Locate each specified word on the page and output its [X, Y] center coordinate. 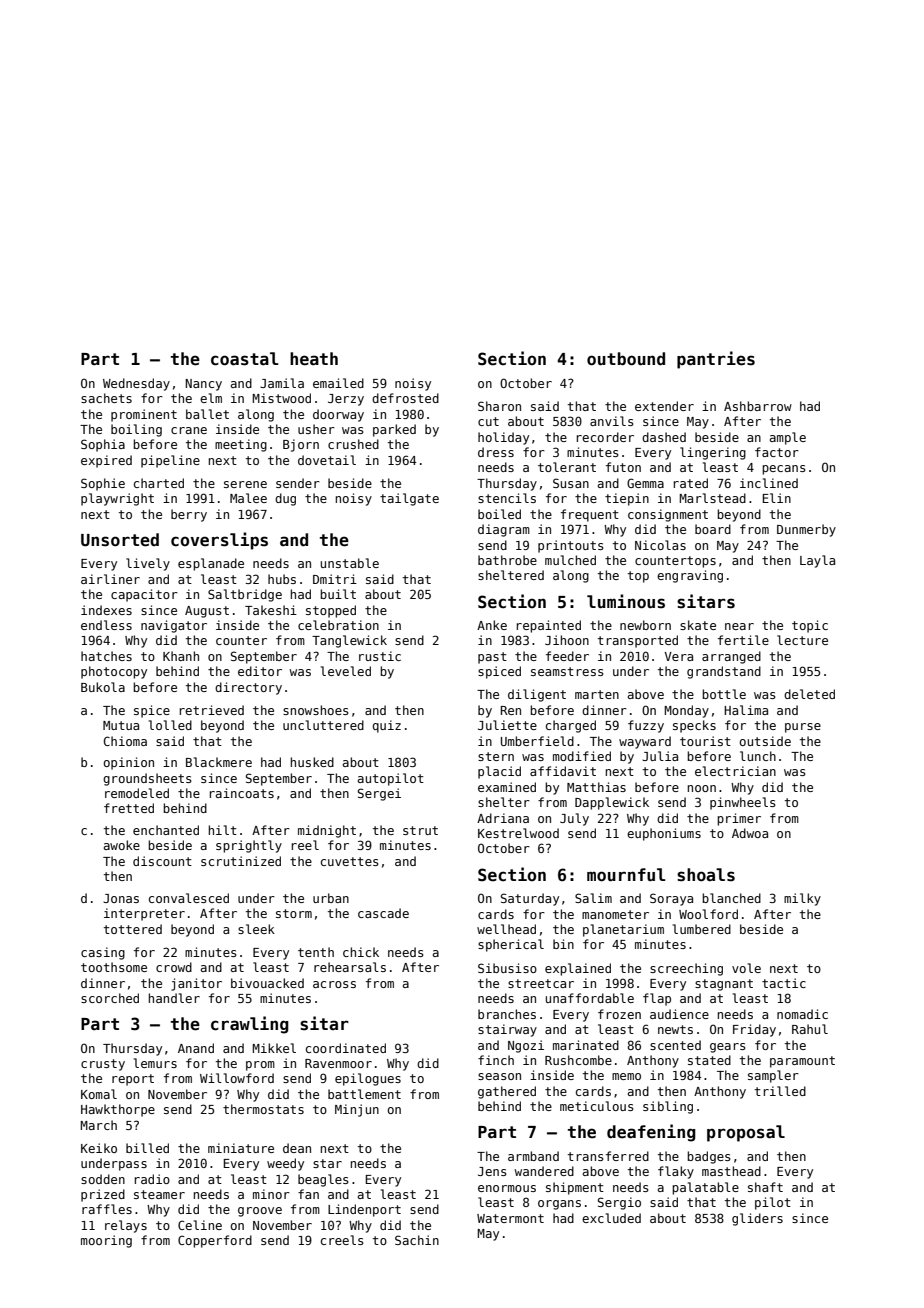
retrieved [212, 710]
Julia [660, 756]
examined [507, 787]
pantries [716, 360]
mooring [106, 1241]
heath [314, 359]
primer [739, 819]
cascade [383, 913]
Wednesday [136, 384]
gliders [757, 1219]
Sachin [417, 1240]
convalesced [189, 898]
